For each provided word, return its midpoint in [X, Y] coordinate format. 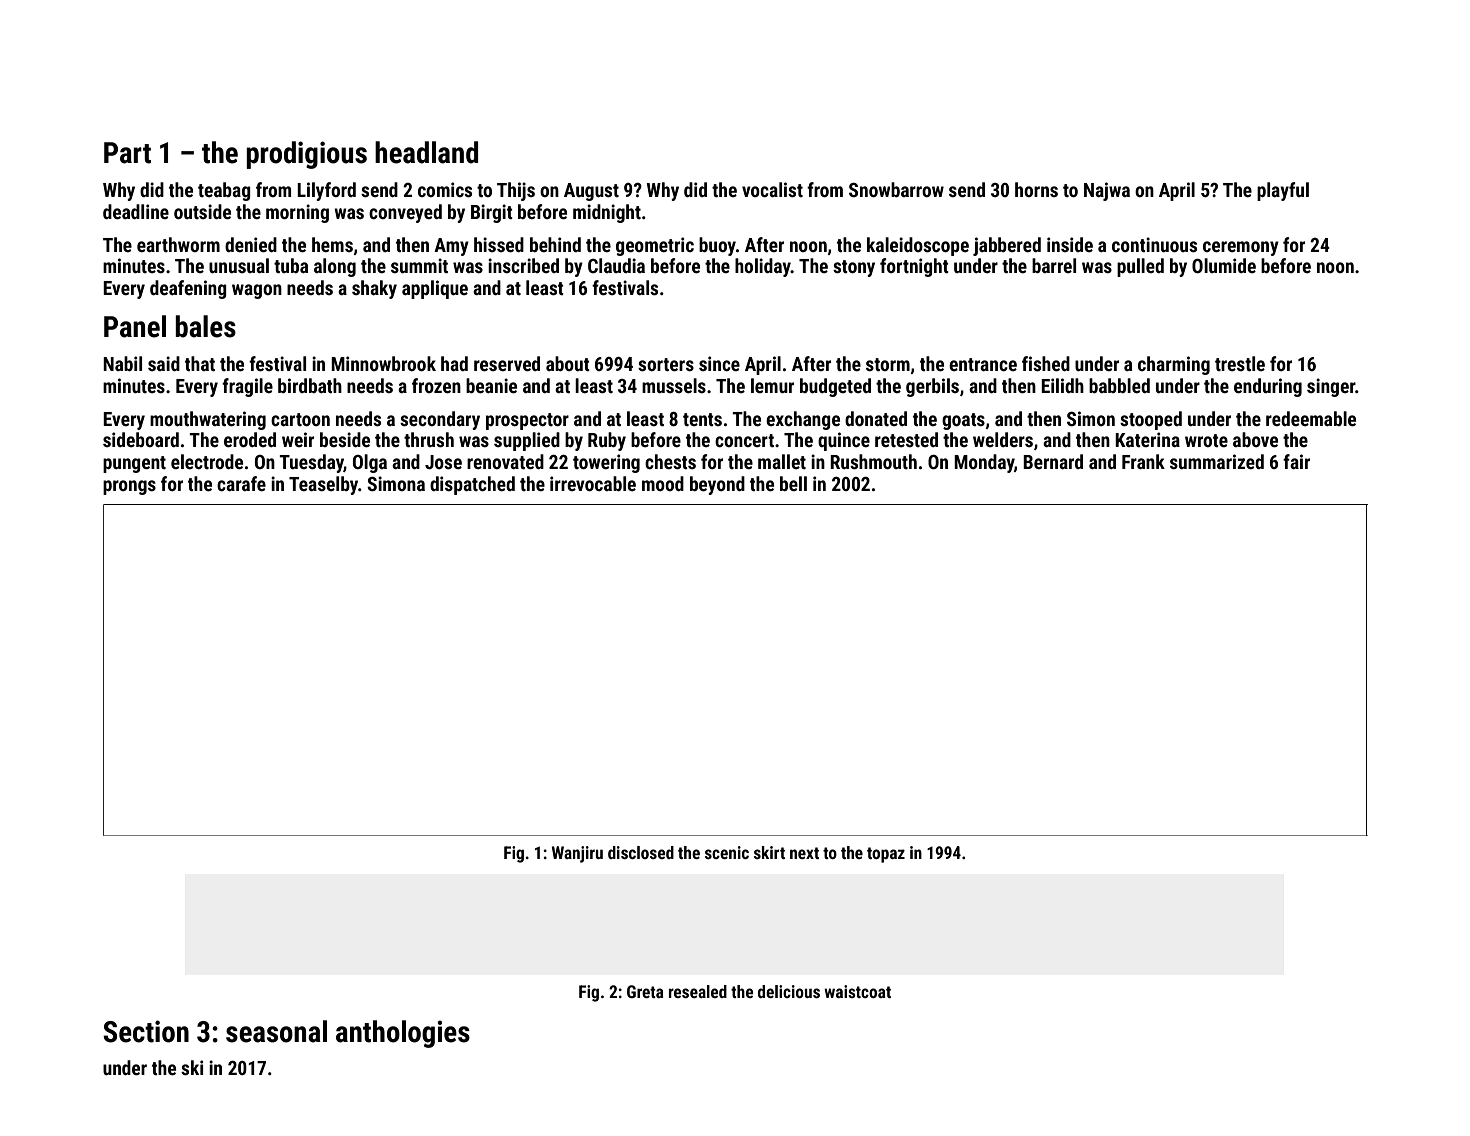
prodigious [306, 155]
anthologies [403, 1034]
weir [298, 439]
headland [426, 152]
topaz [886, 855]
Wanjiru [577, 854]
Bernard [1053, 461]
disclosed [641, 852]
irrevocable [593, 483]
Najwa [1107, 191]
